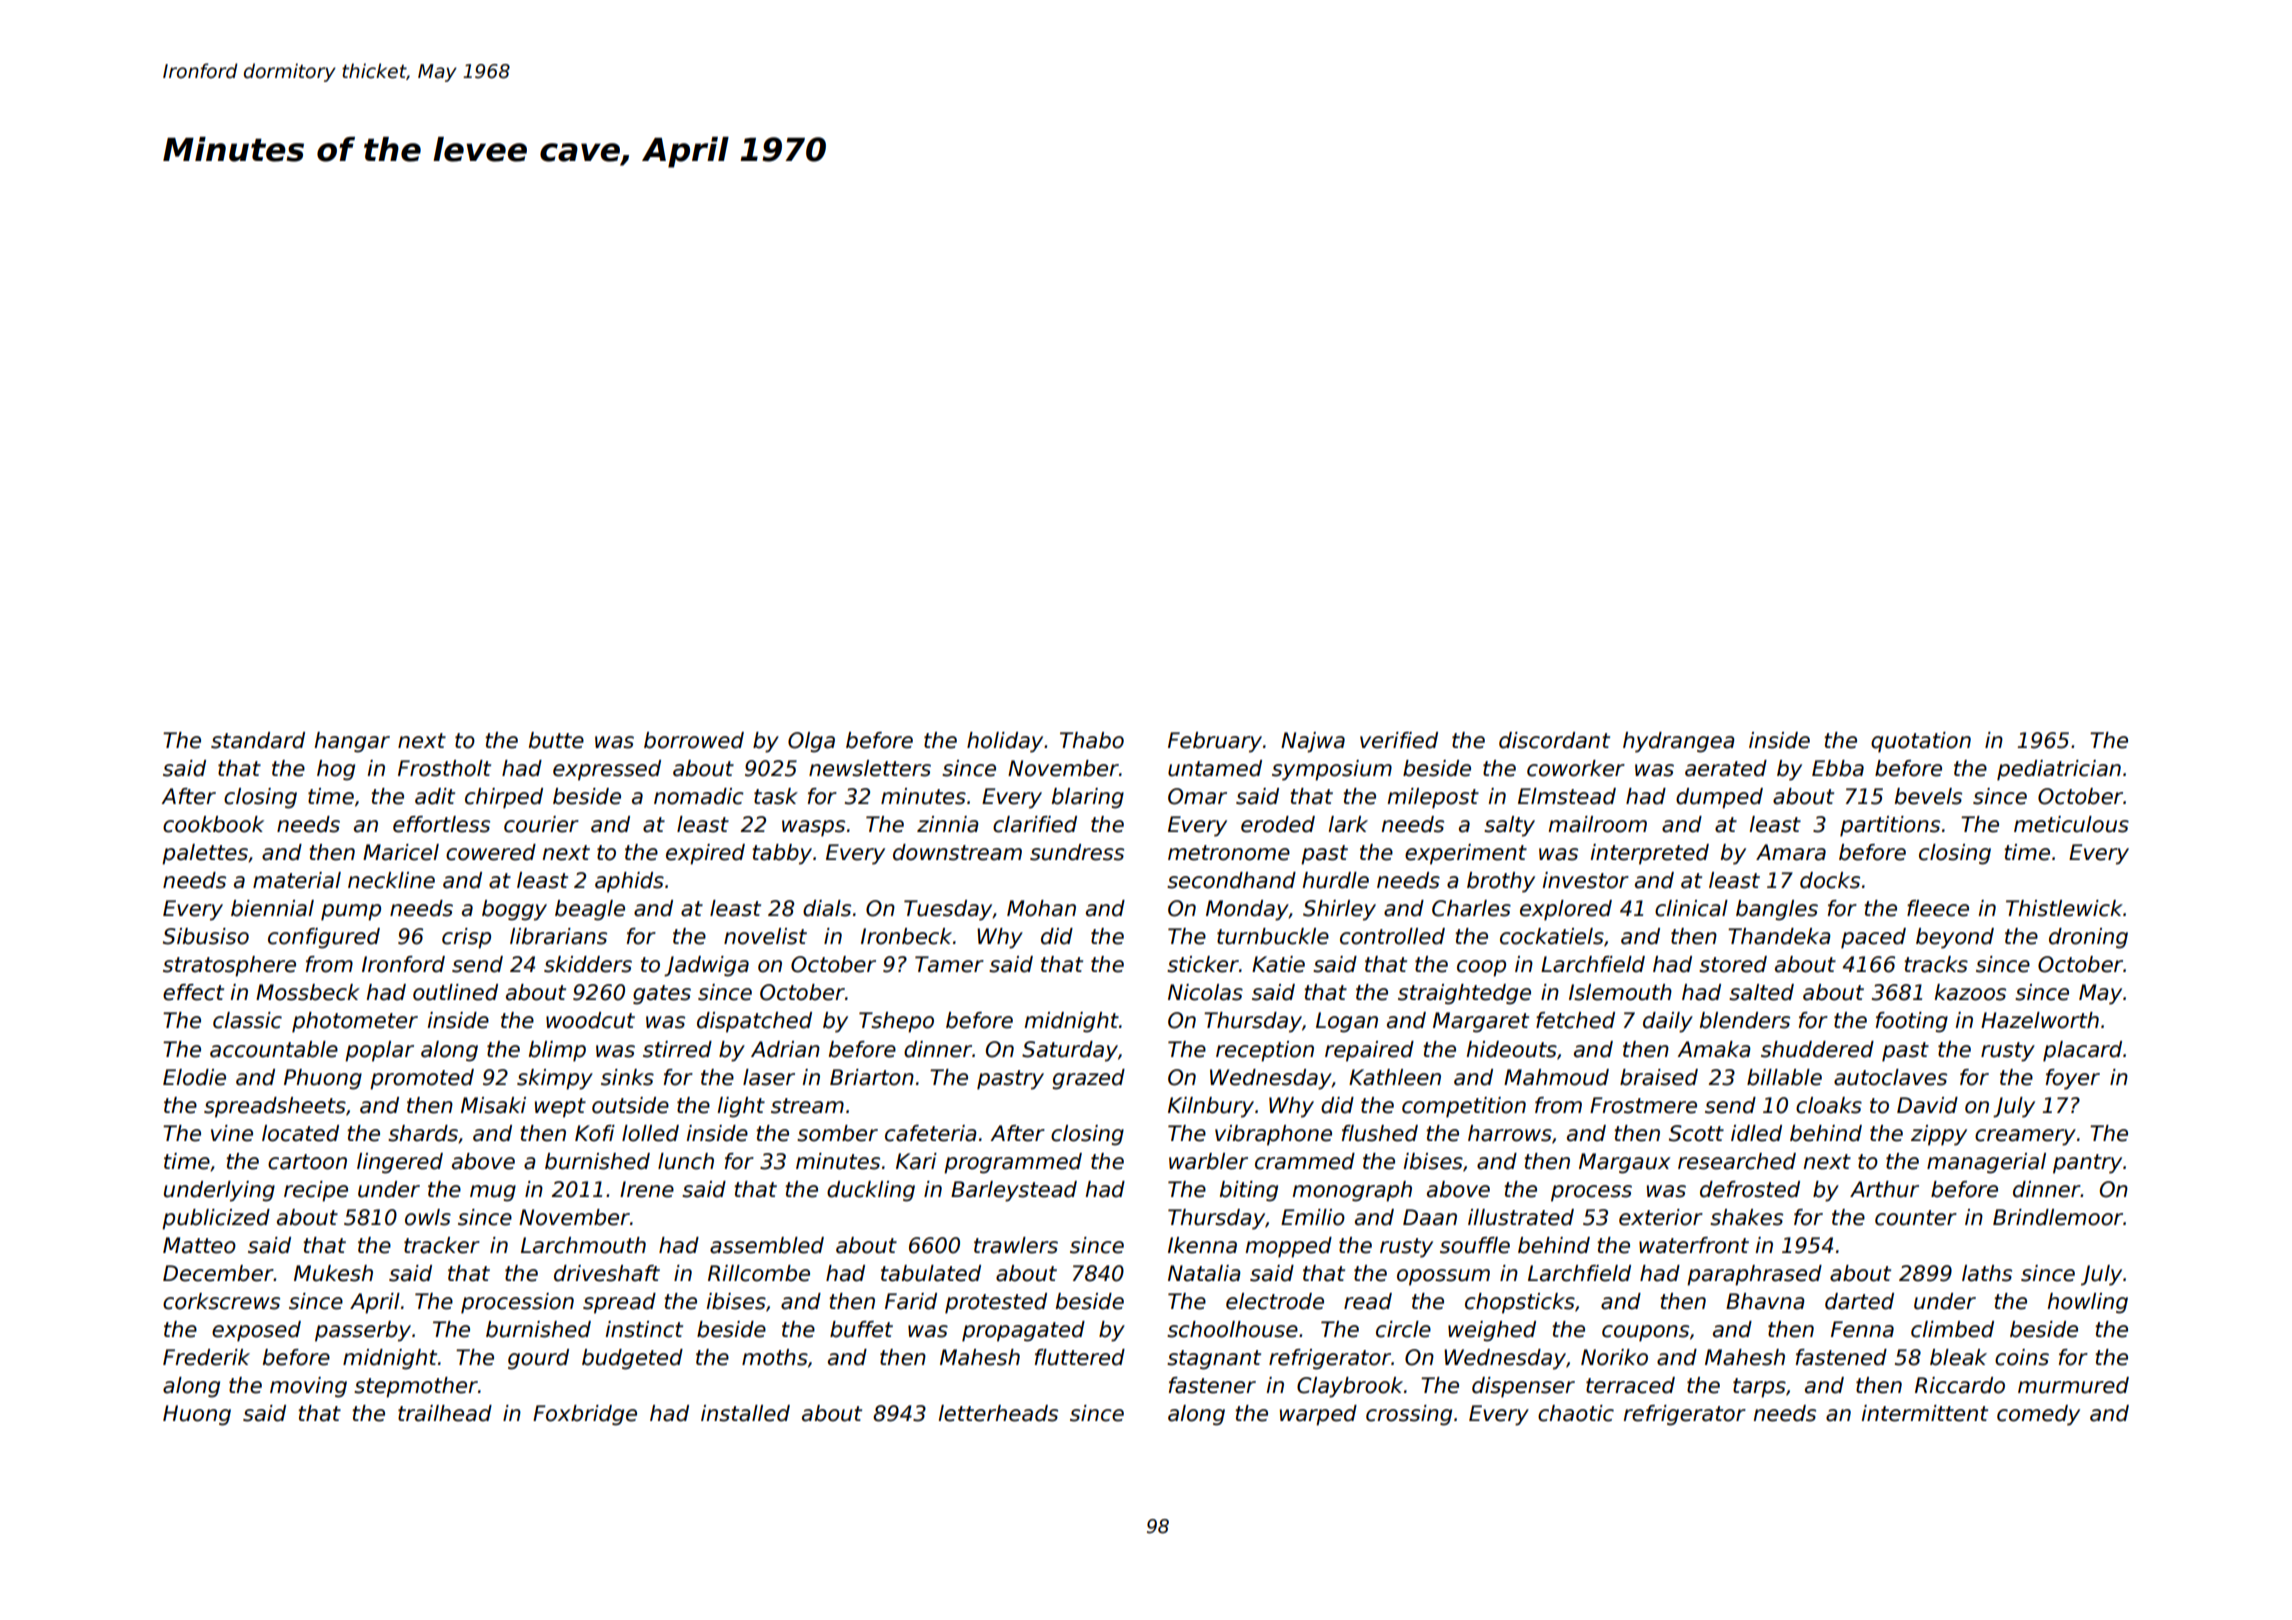 This image has width=2292, height=1620. Describe the element at coordinates (1211, 1107) in the image. I see `Kilnbury` at that location.
